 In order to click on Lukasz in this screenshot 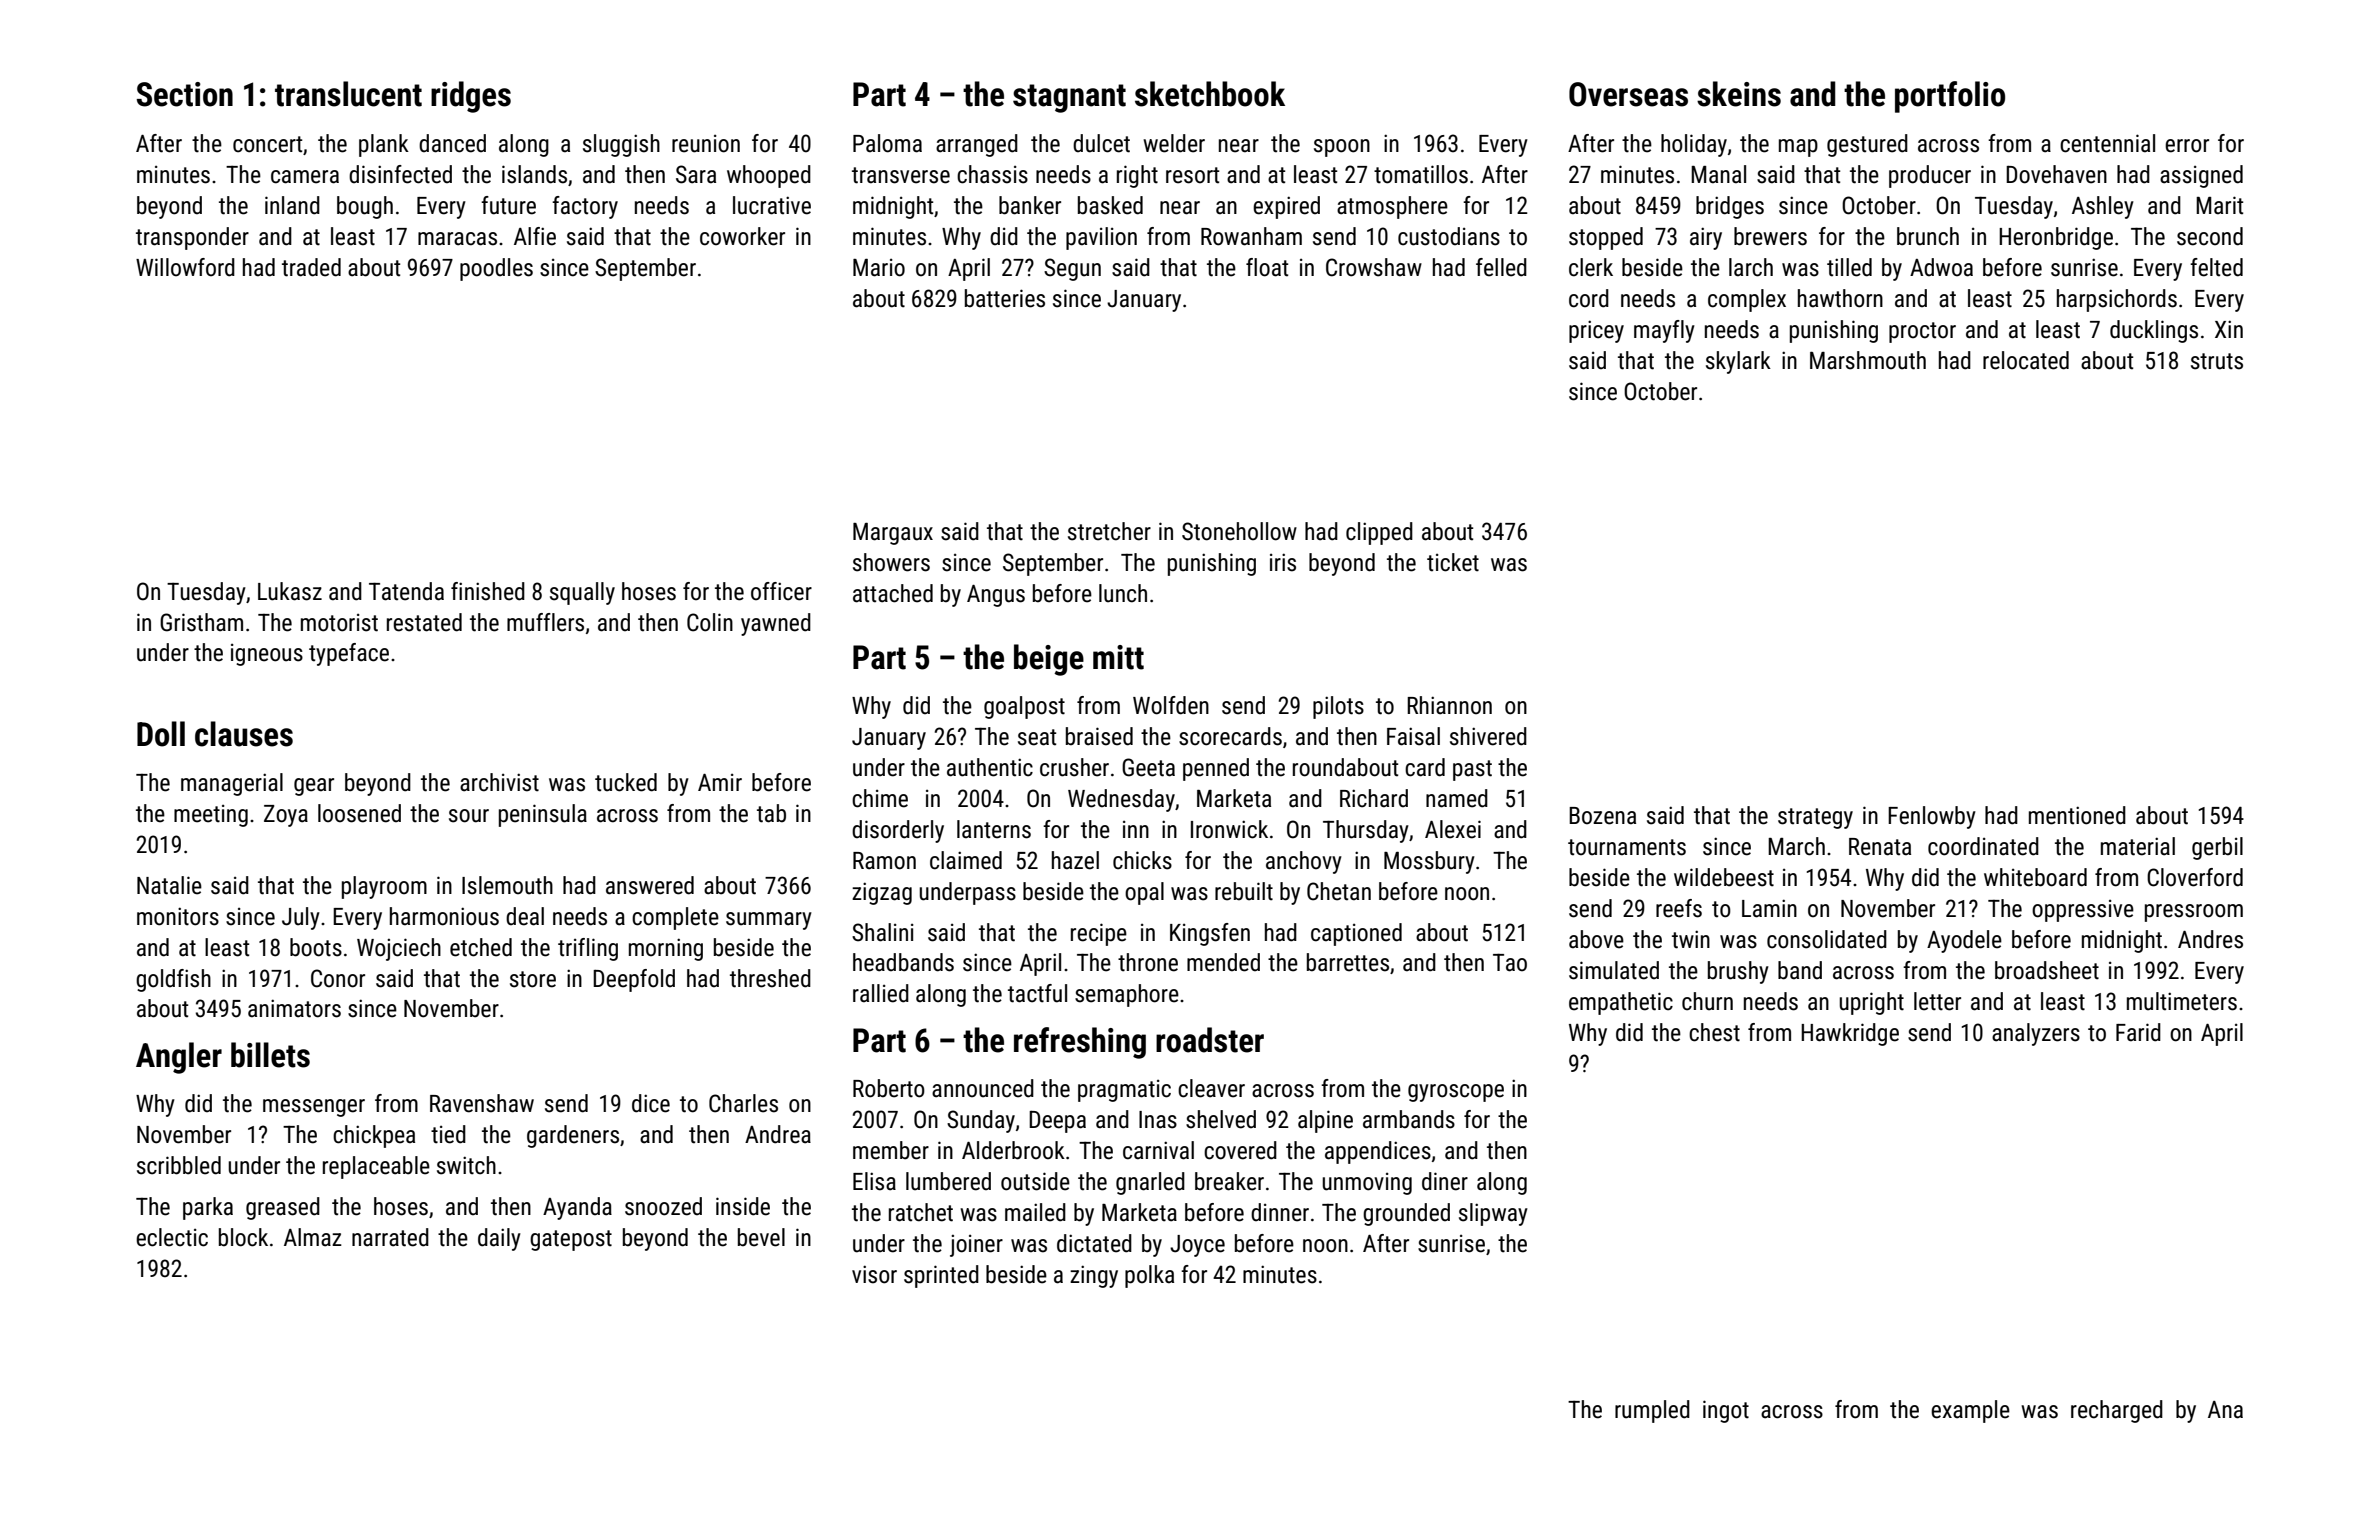, I will do `click(290, 591)`.
